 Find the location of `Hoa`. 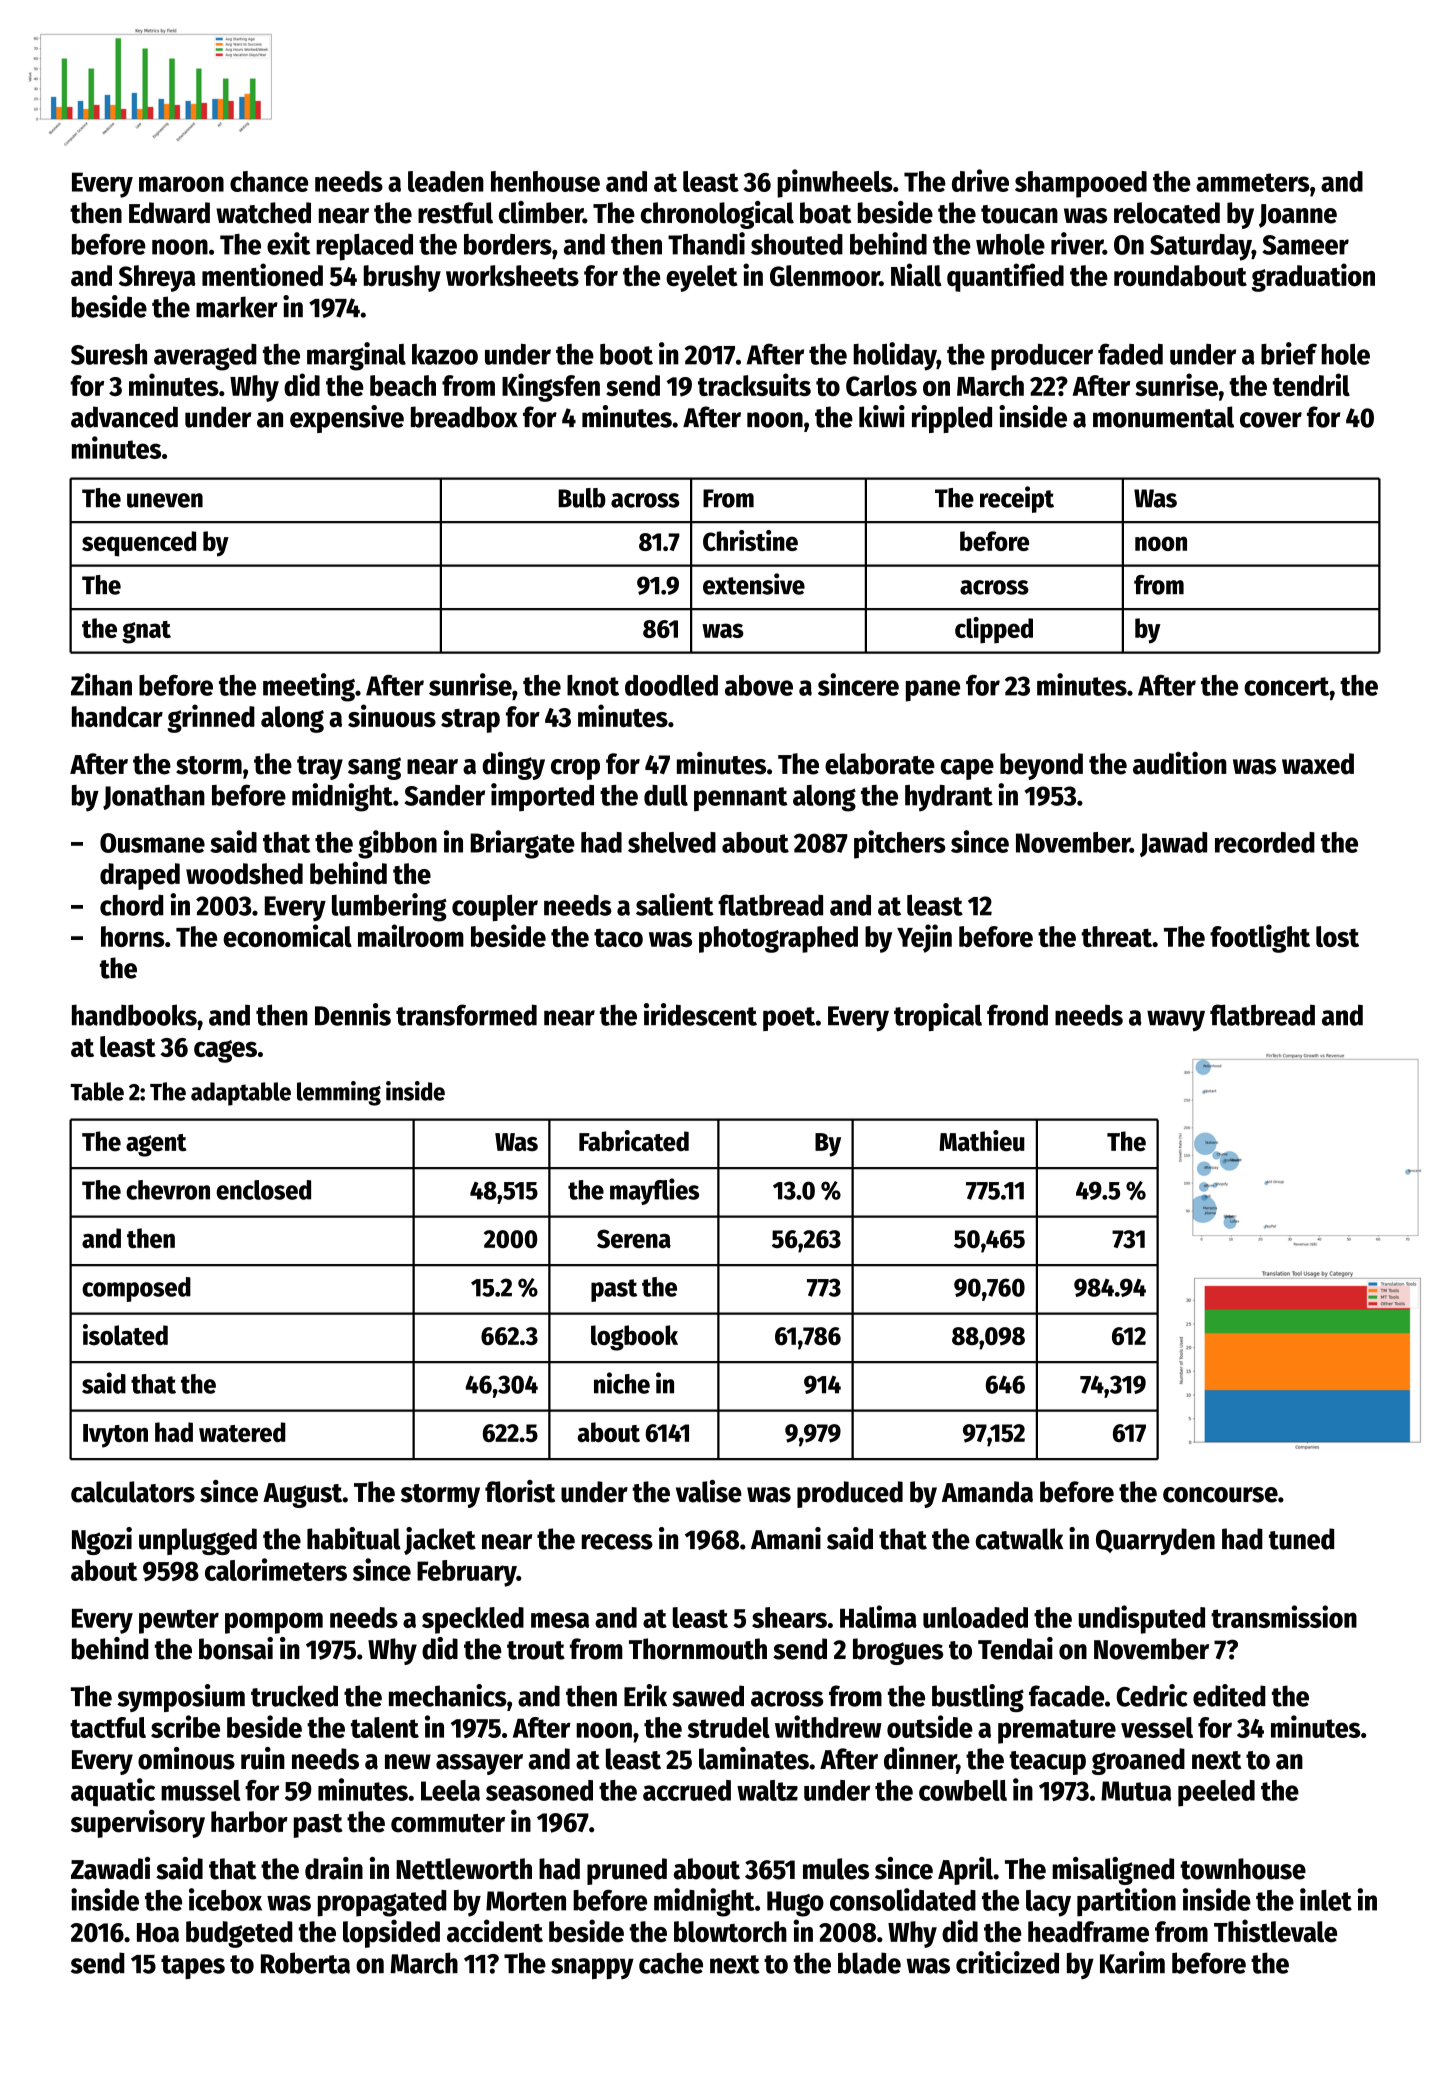

Hoa is located at coordinates (158, 1933).
